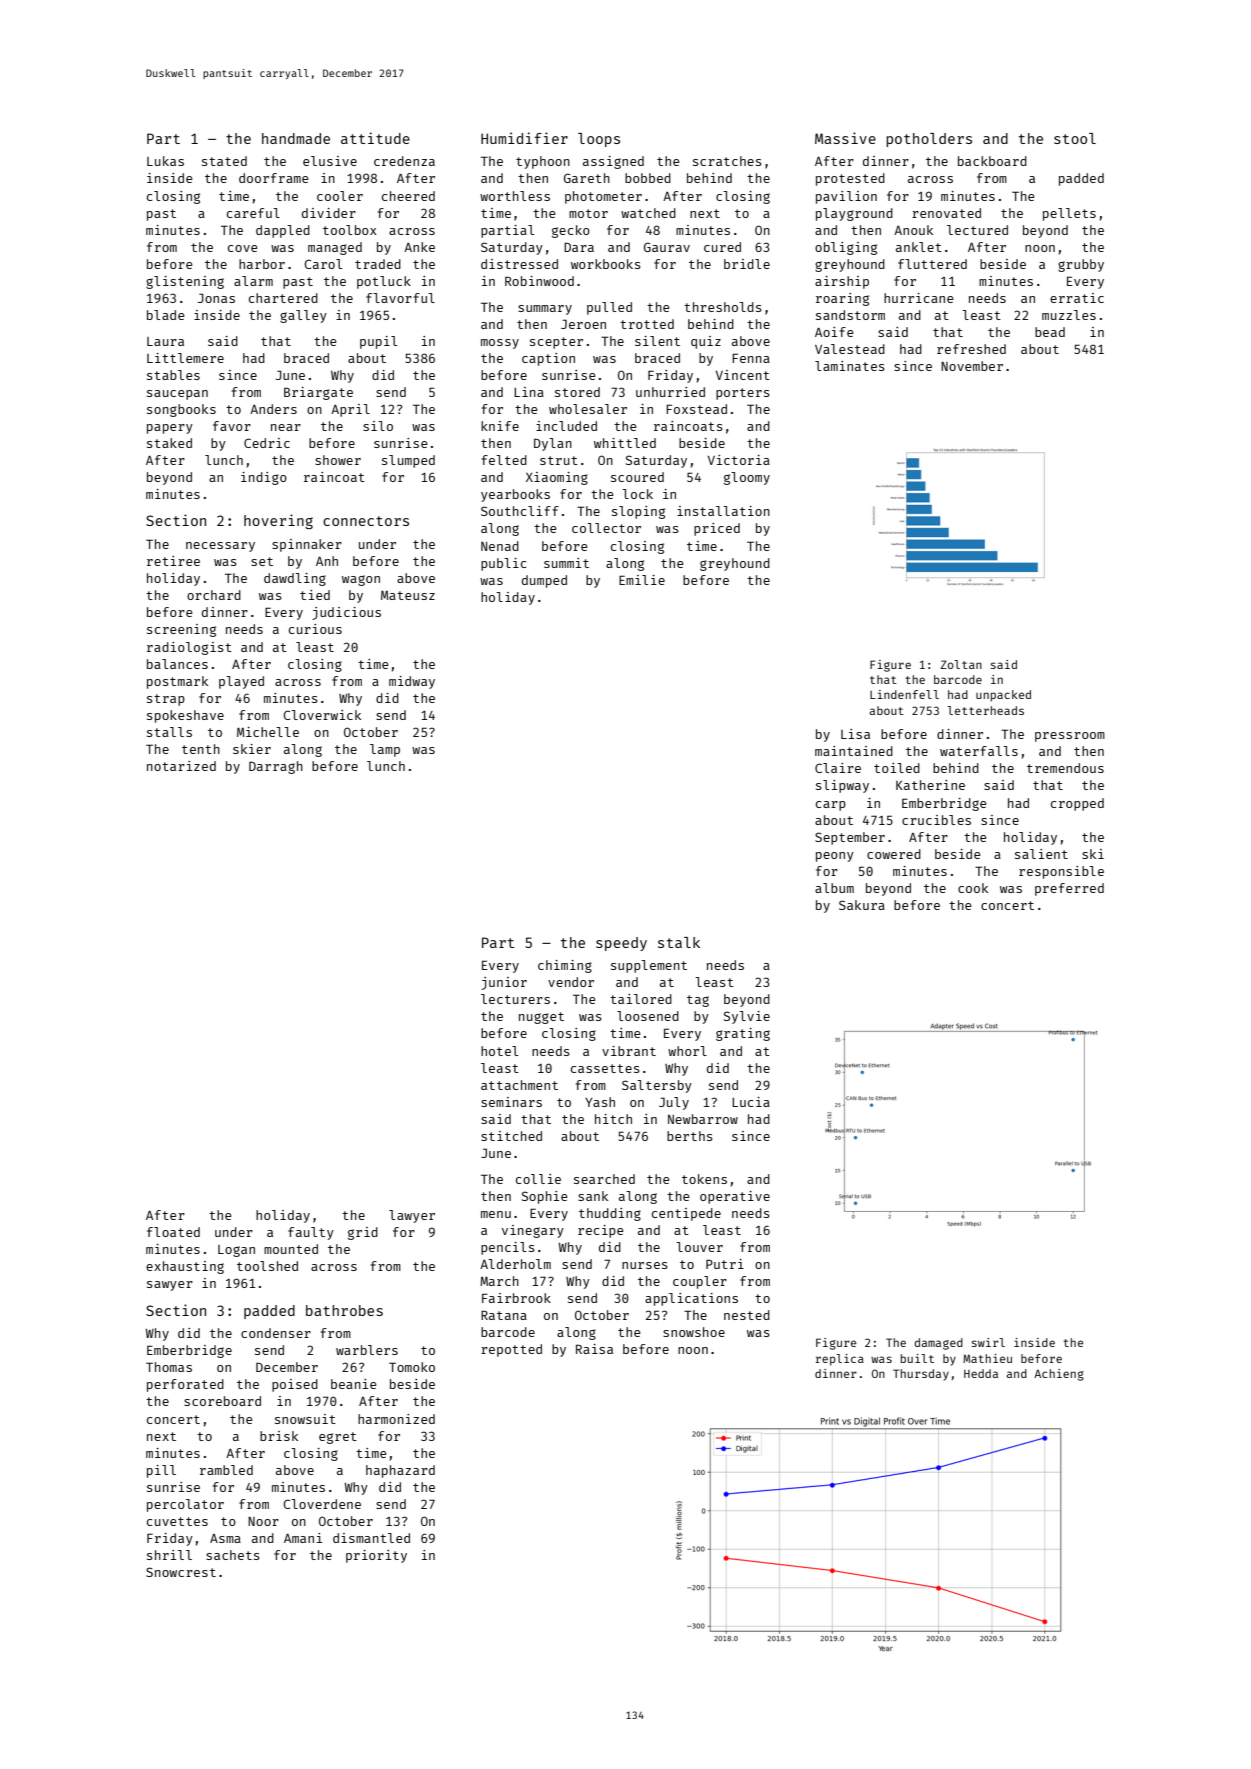 The width and height of the screenshot is (1251, 1769). Describe the element at coordinates (185, 1267) in the screenshot. I see `exhausting` at that location.
